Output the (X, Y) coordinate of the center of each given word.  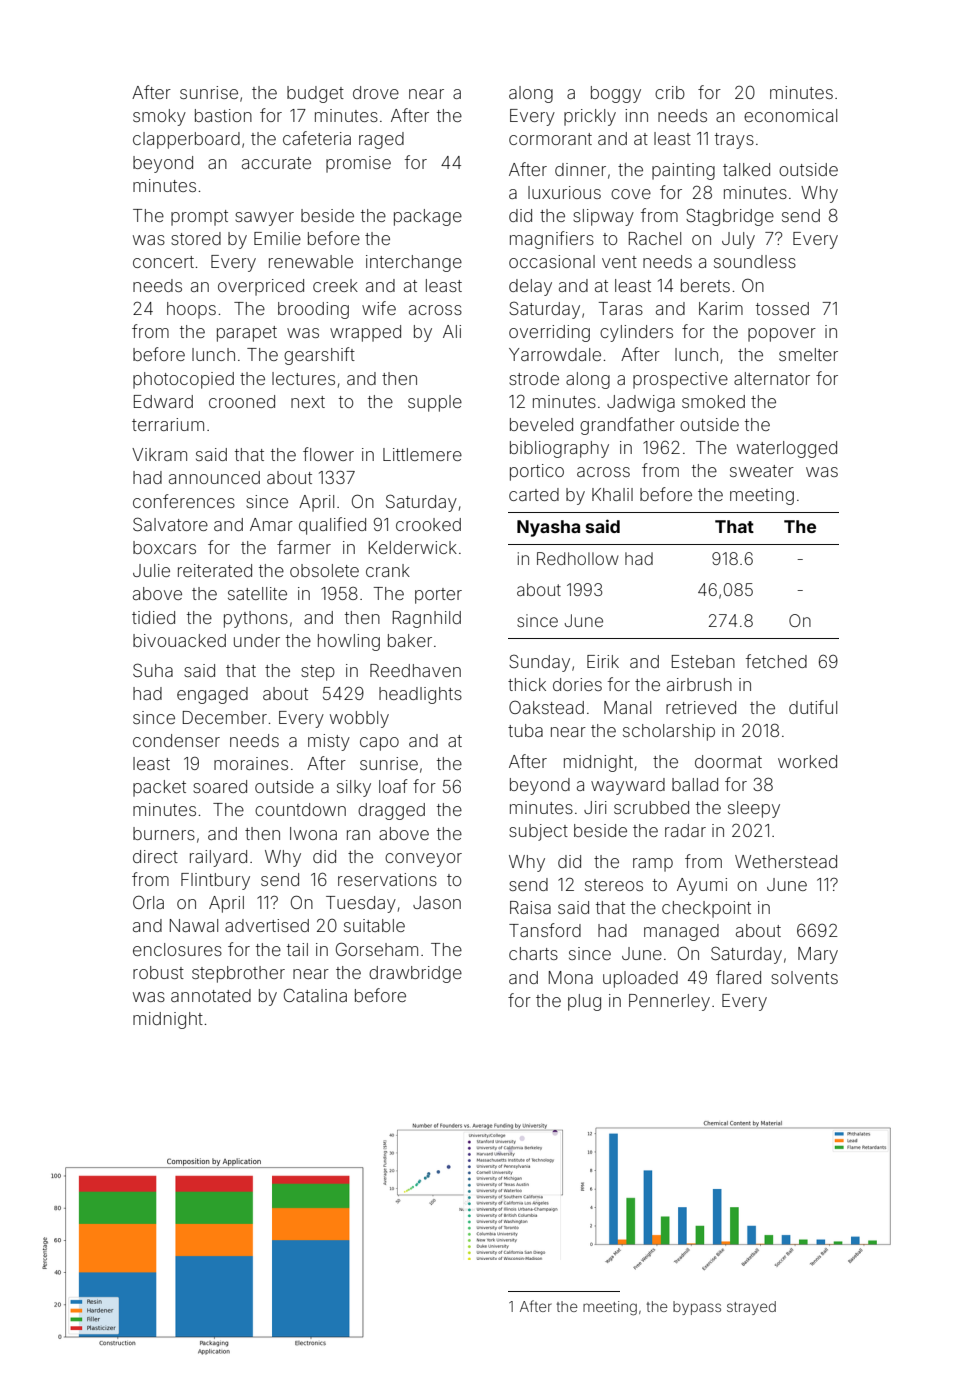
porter (438, 596)
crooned (242, 401)
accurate (276, 163)
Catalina (315, 995)
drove (376, 92)
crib (670, 92)
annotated (211, 995)
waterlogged (787, 449)
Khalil (612, 494)
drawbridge (415, 974)
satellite (257, 593)
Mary (818, 955)
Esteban (703, 661)
